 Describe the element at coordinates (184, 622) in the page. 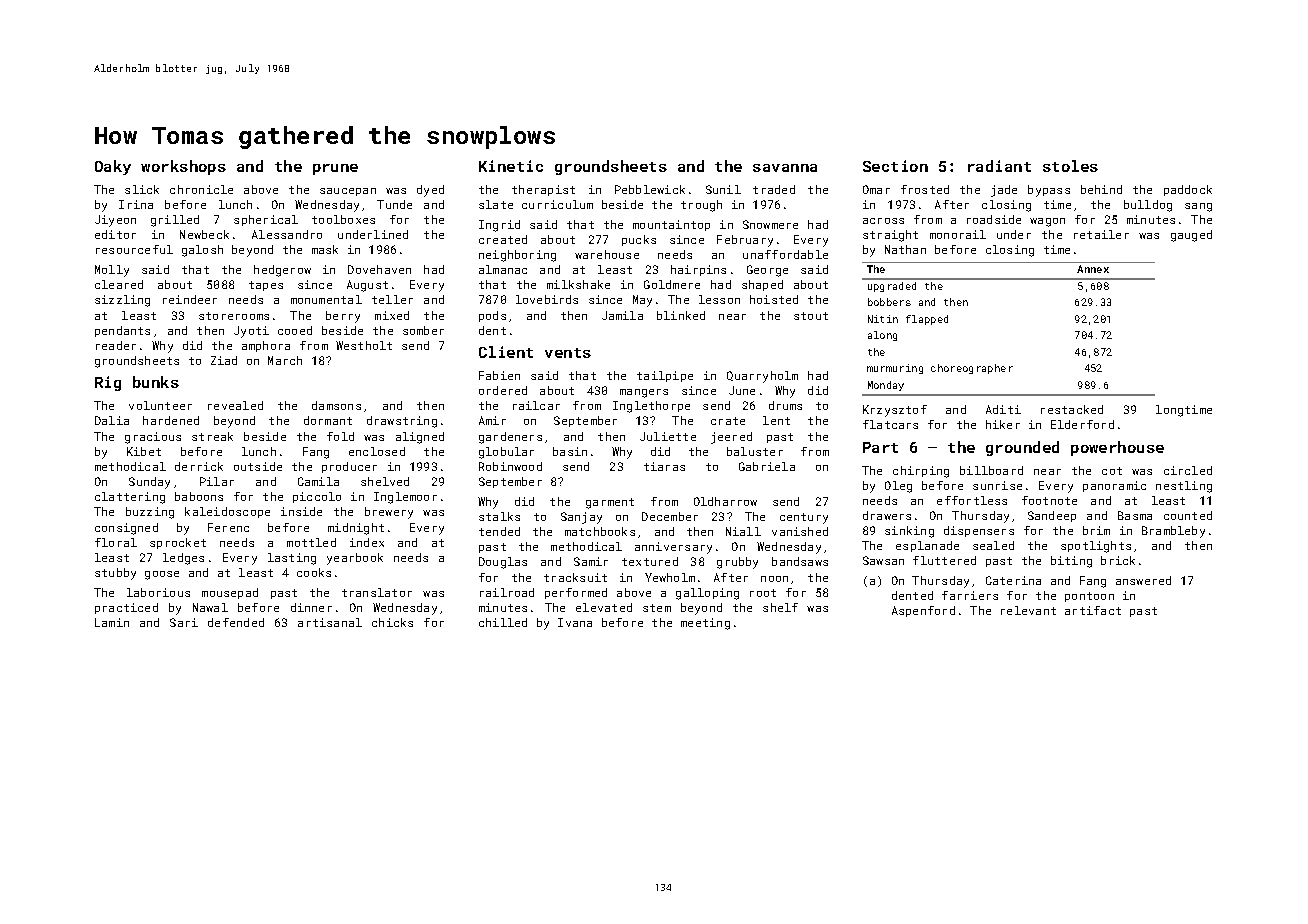

I see `Sari` at that location.
